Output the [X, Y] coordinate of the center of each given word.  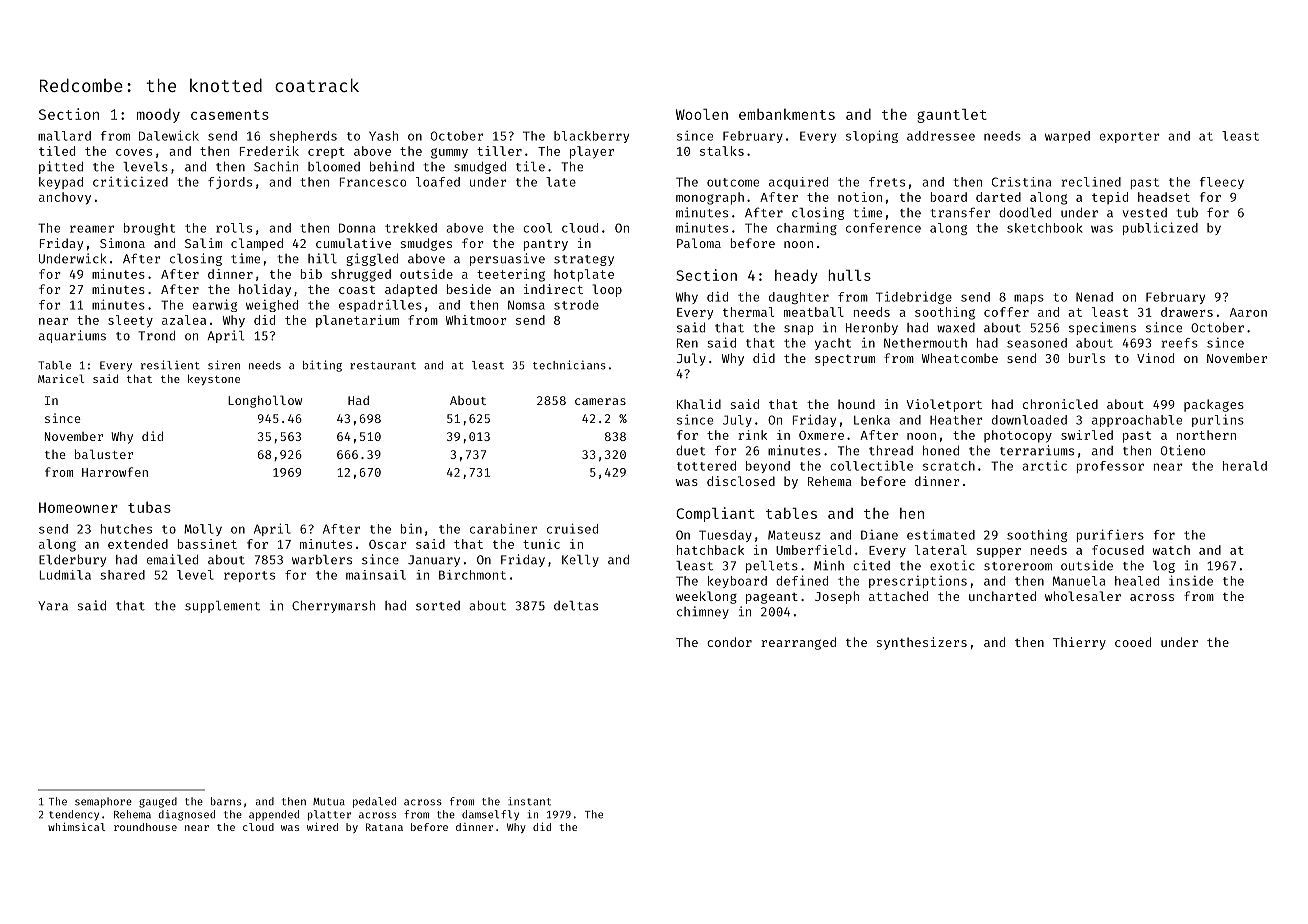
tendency [74, 815]
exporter [1129, 137]
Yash [383, 136]
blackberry [591, 137]
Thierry [1079, 643]
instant [529, 801]
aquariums [72, 336]
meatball [814, 312]
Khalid [699, 404]
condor [729, 642]
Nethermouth [925, 343]
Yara [53, 606]
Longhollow [265, 401]
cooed [1133, 642]
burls [1087, 358]
